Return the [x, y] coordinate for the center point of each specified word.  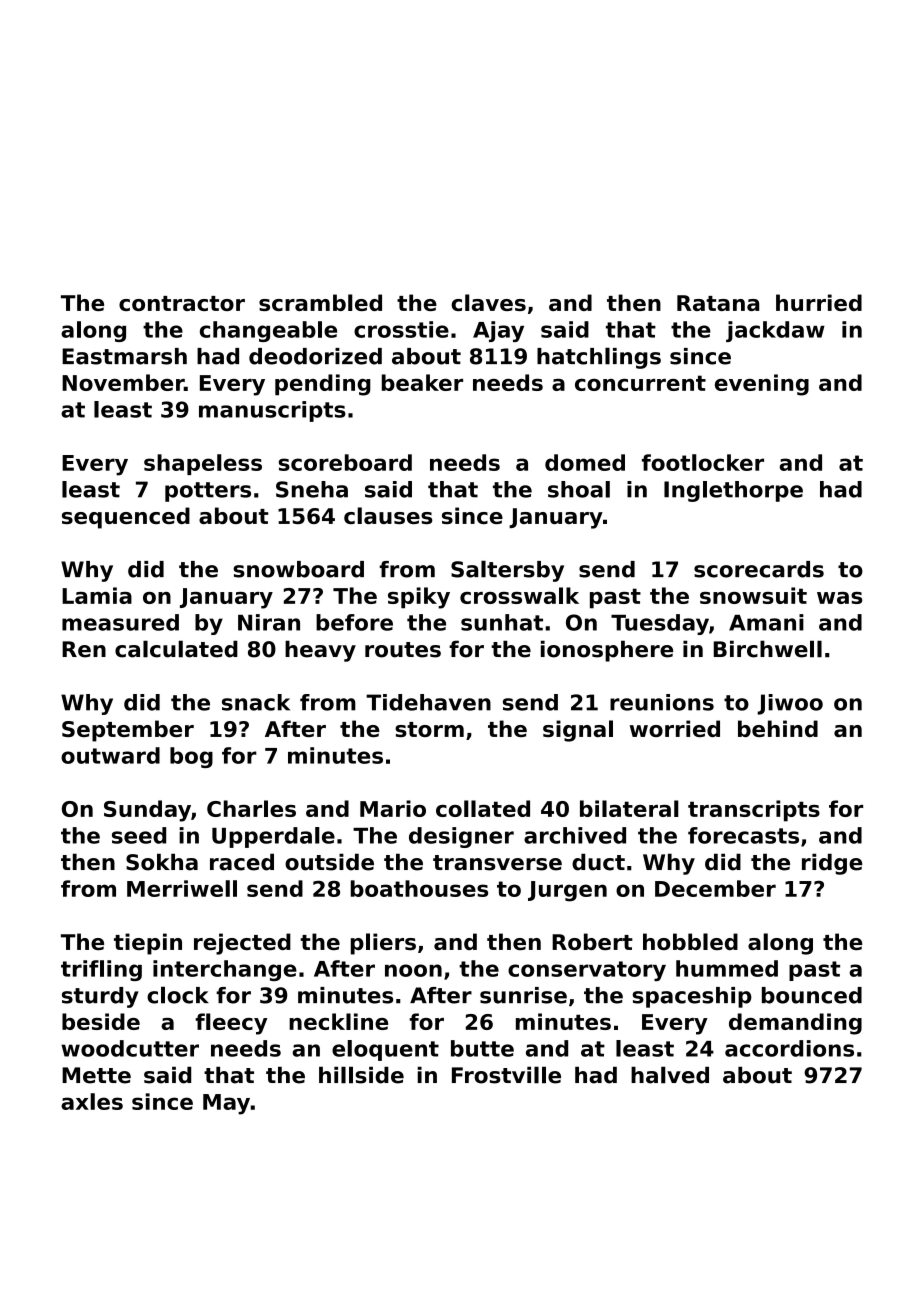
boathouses [419, 888]
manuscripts [272, 411]
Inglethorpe [733, 491]
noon [413, 970]
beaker [422, 382]
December [715, 888]
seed [139, 835]
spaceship [692, 997]
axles [92, 1101]
